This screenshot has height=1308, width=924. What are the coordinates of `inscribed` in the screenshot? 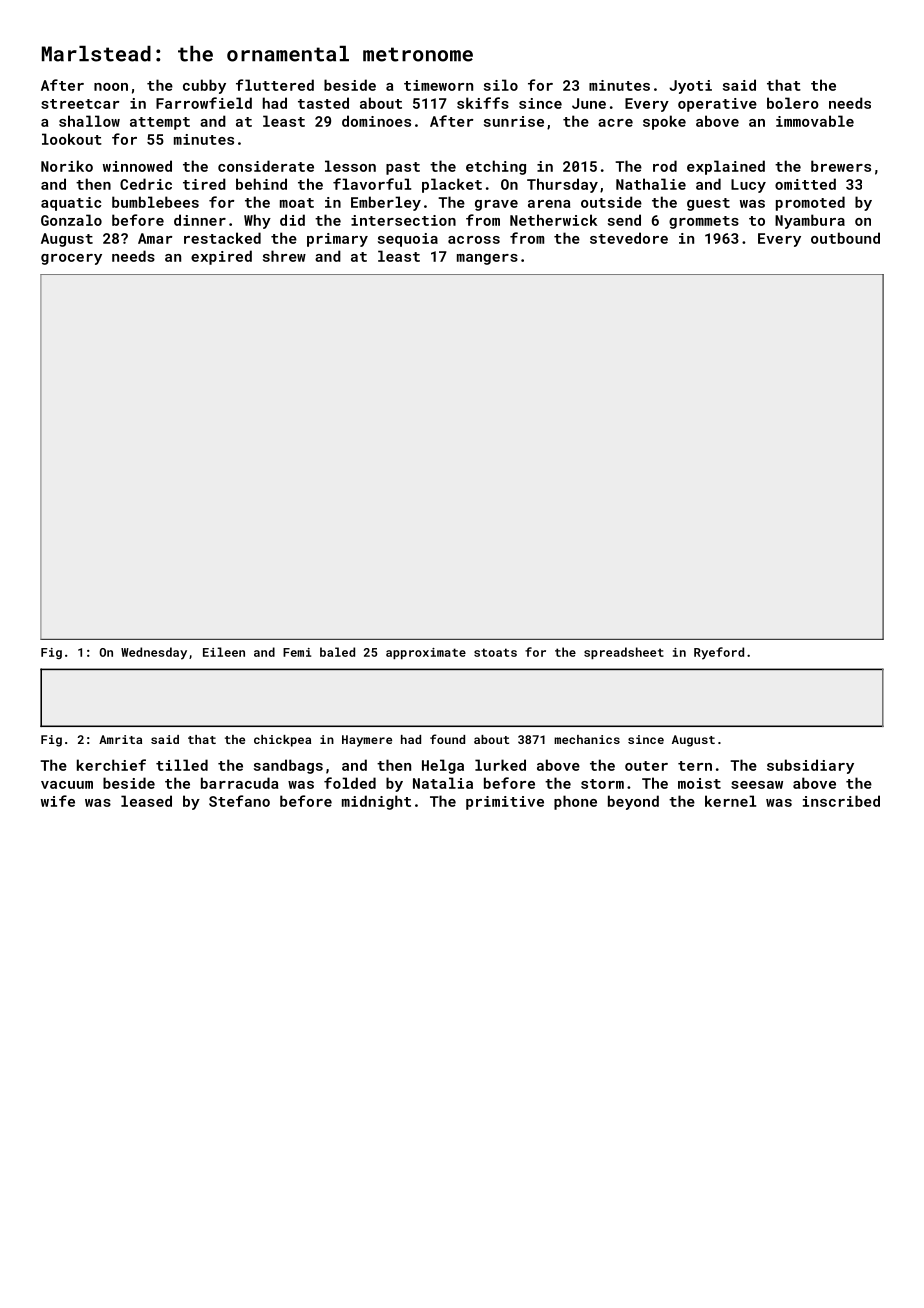 It's located at (841, 801).
